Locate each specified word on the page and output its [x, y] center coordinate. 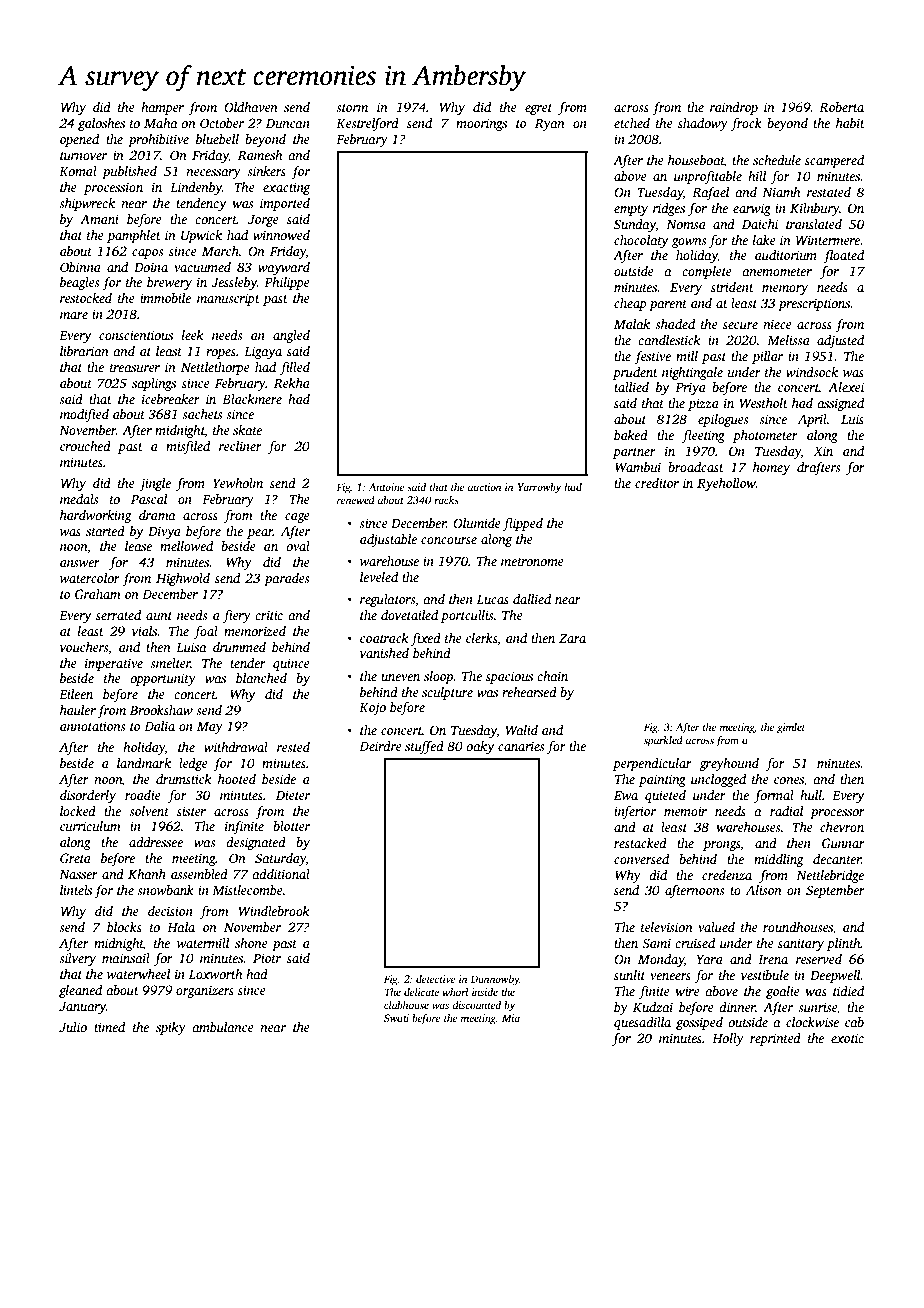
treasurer [135, 368]
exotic [847, 1038]
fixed [426, 639]
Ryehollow [726, 484]
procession [113, 188]
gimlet [791, 728]
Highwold [183, 579]
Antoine [386, 487]
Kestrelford [367, 124]
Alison [763, 890]
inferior [635, 812]
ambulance [223, 1027]
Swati [396, 1018]
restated [829, 192]
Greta [75, 858]
